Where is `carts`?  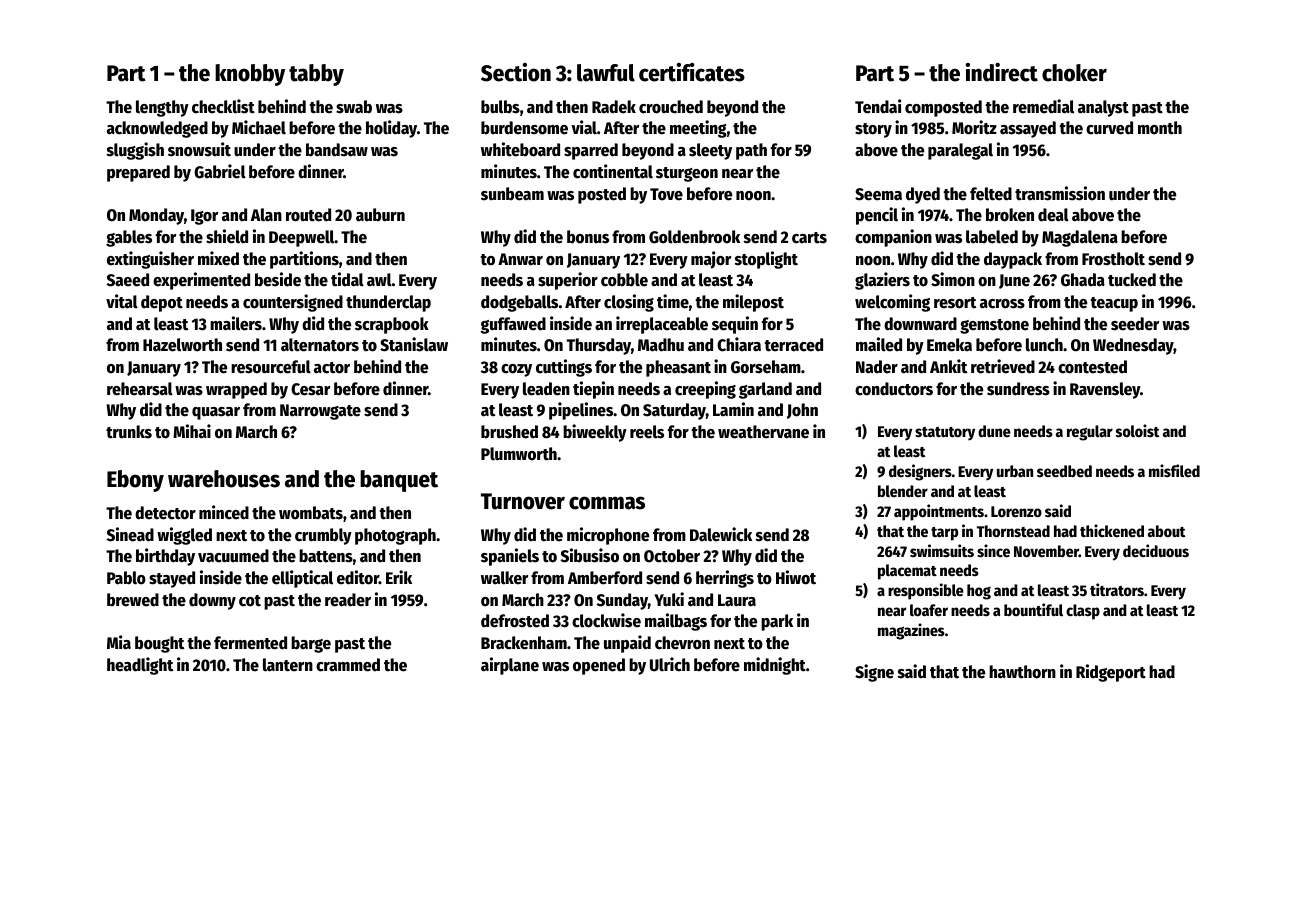
carts is located at coordinates (809, 238).
